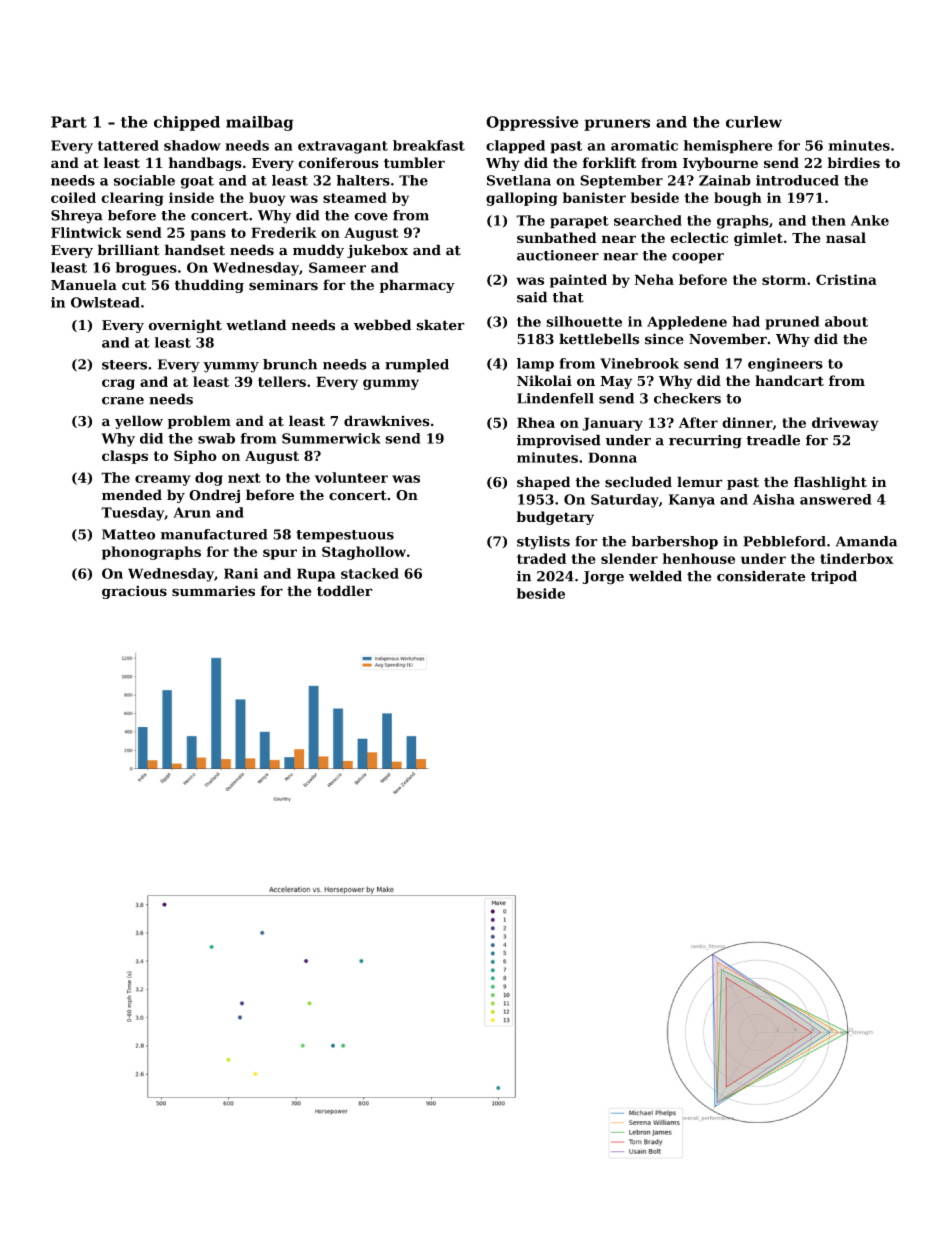  Describe the element at coordinates (532, 123) in the screenshot. I see `Oppressive` at that location.
